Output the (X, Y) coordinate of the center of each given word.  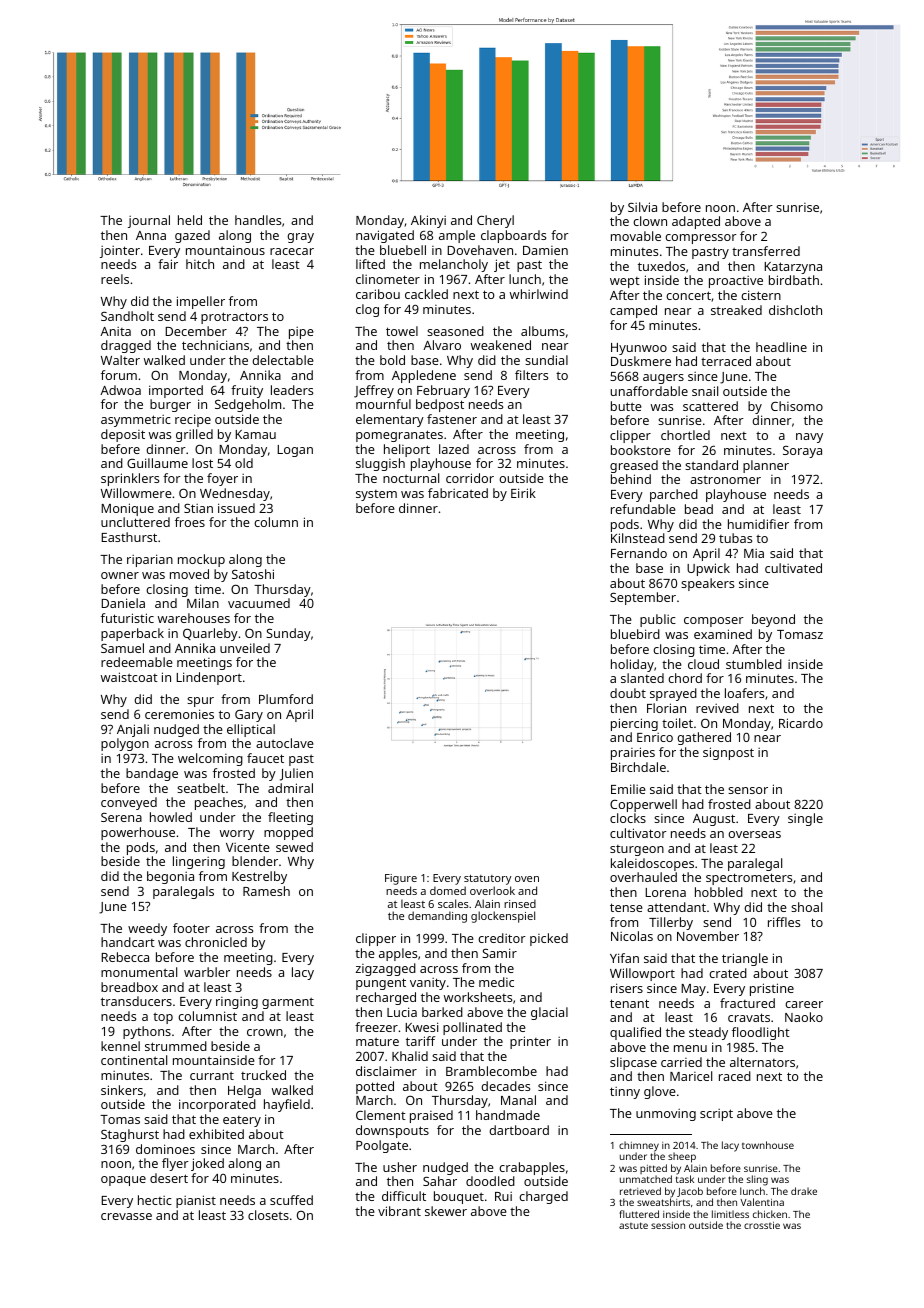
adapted (696, 222)
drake (804, 1191)
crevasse (126, 1216)
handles (258, 220)
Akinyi (428, 221)
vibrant (399, 1211)
